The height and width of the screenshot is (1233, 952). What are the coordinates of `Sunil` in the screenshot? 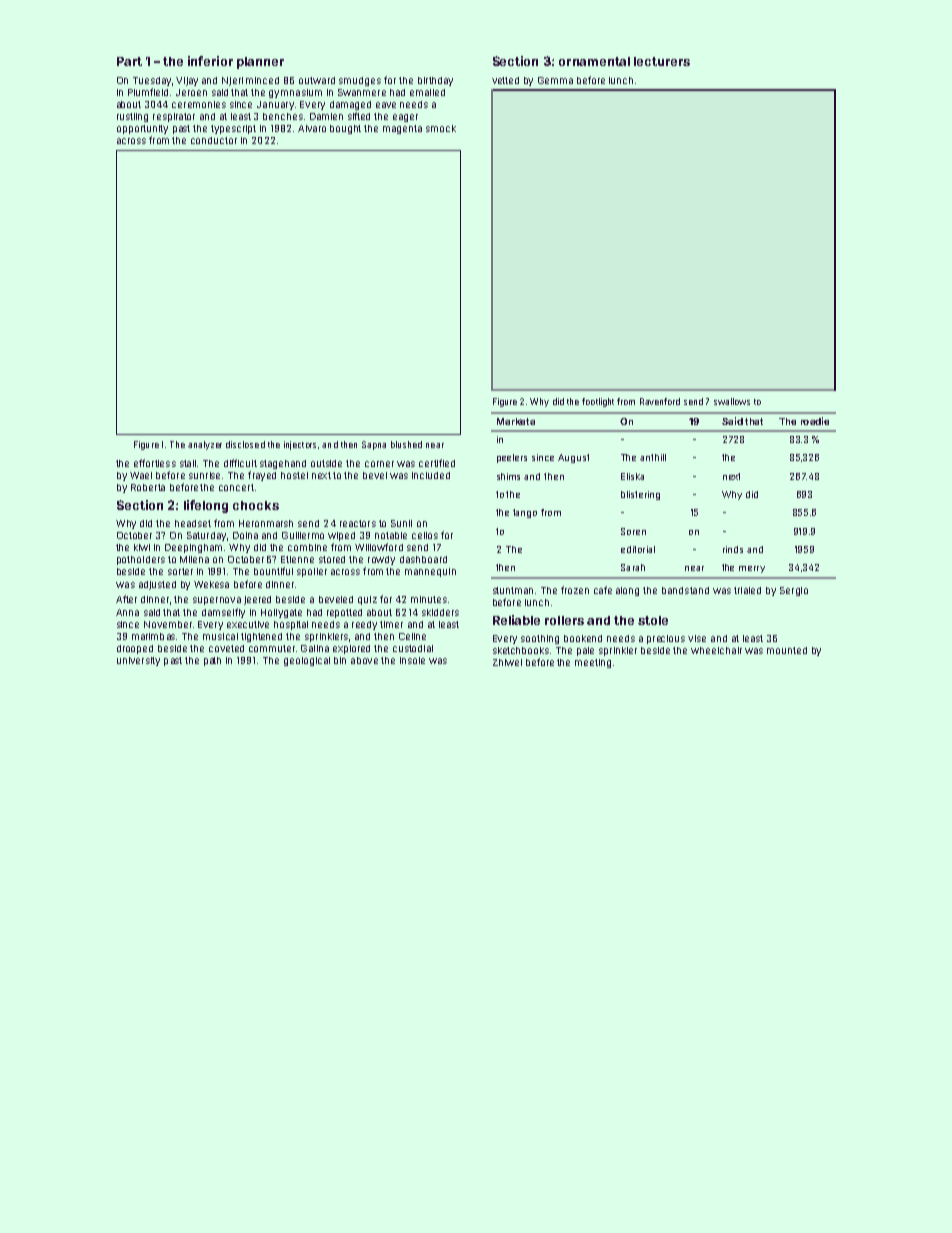 It's located at (401, 523).
